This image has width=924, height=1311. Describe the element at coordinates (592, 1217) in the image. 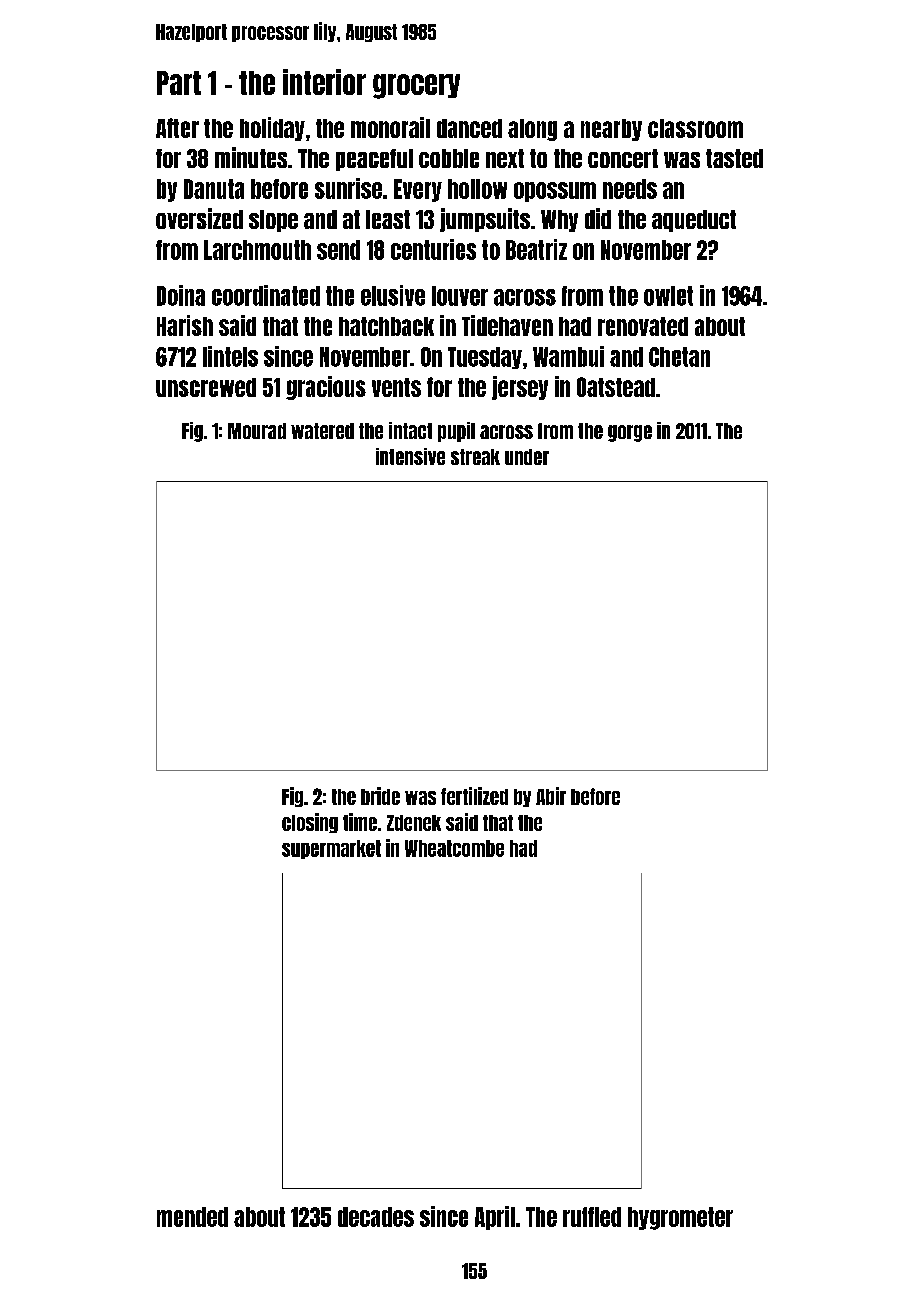

I see `ruffled` at that location.
